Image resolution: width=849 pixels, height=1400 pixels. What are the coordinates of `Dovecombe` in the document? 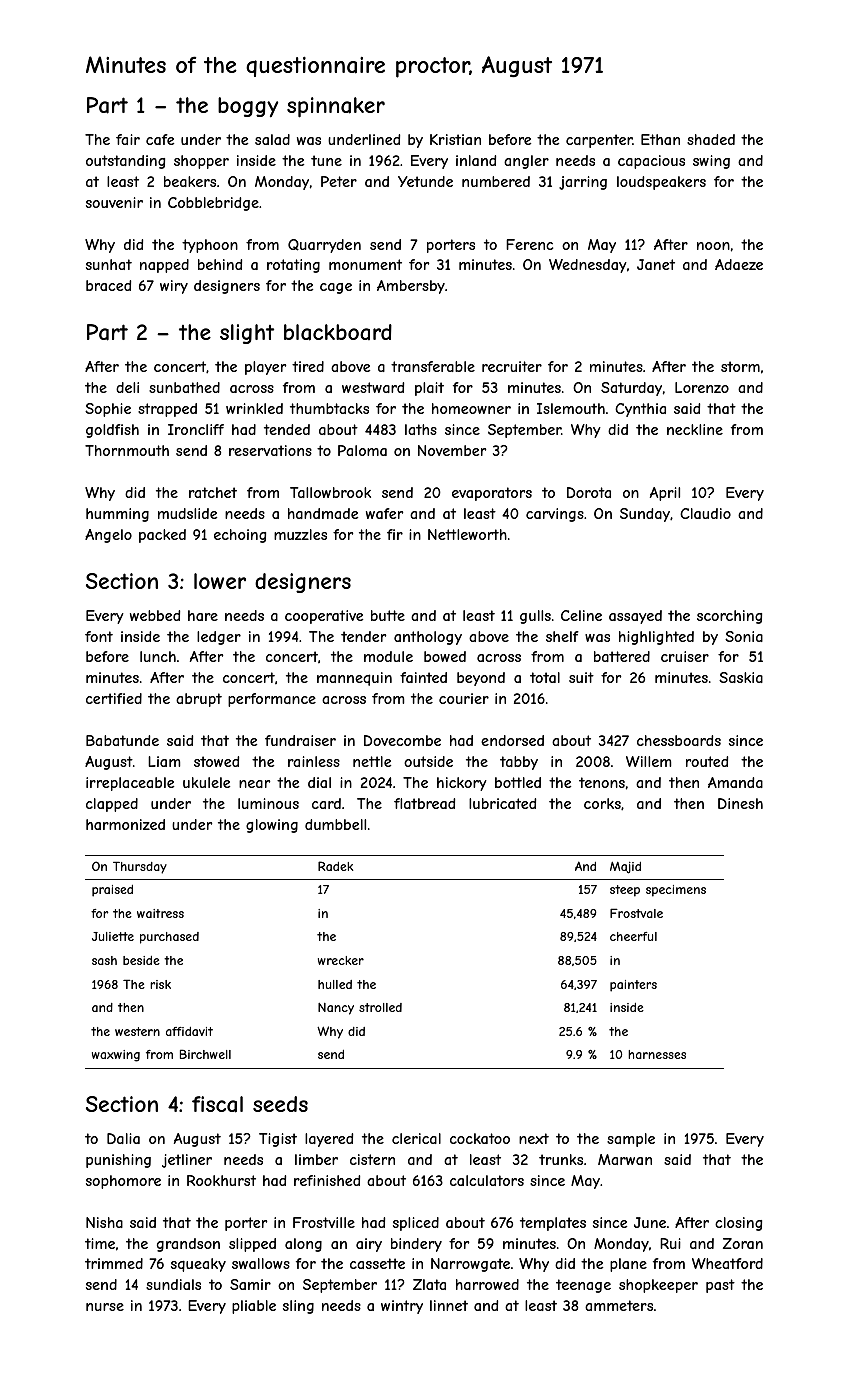 It's located at (402, 740).
